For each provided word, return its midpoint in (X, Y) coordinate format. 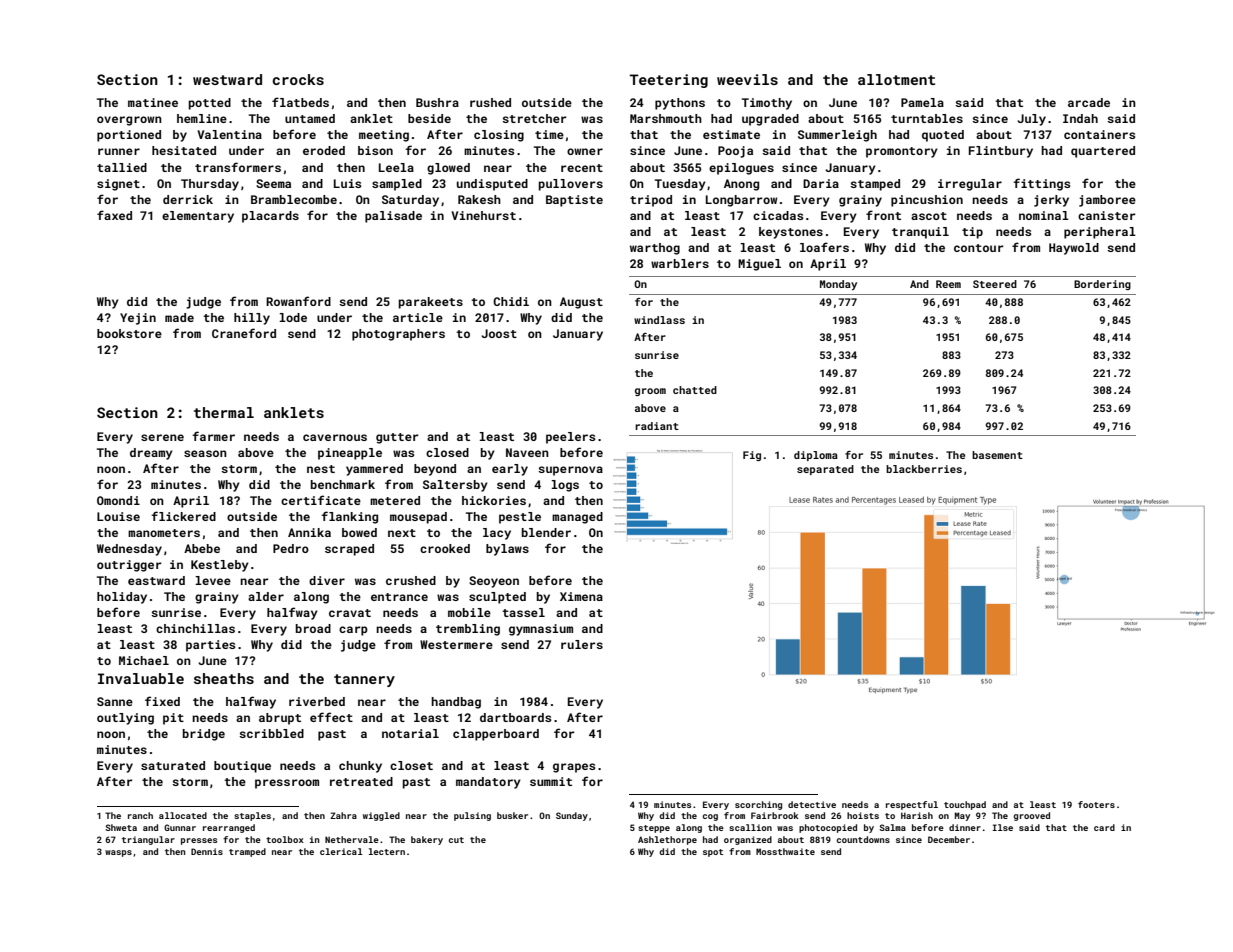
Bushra (437, 102)
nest (321, 469)
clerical (341, 851)
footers (1096, 804)
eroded (324, 150)
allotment (896, 79)
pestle (520, 518)
